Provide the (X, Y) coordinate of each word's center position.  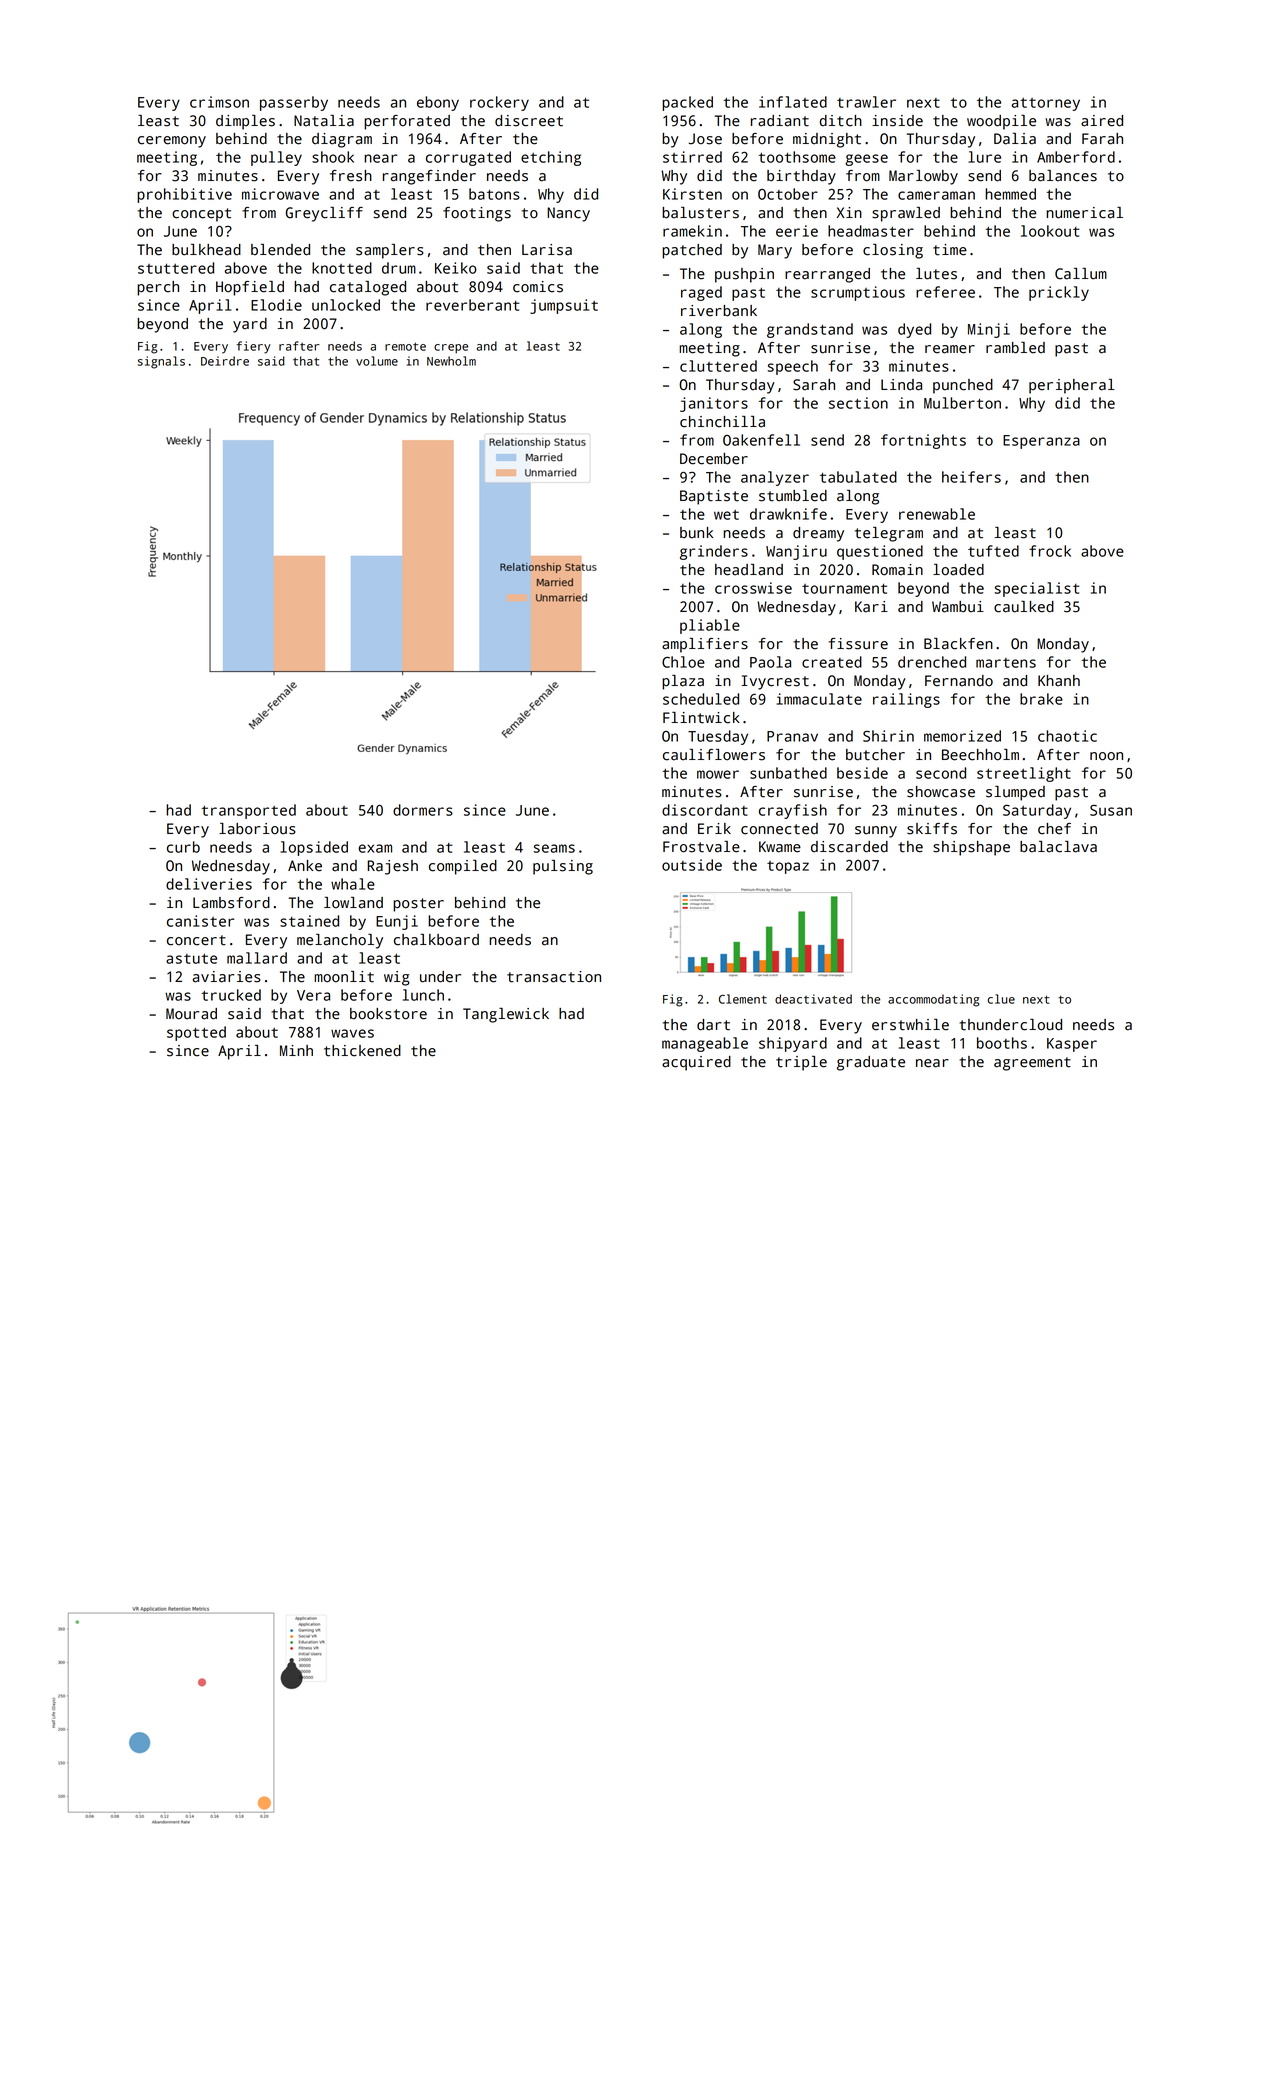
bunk (696, 533)
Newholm (451, 361)
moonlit (344, 977)
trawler (866, 102)
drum (399, 268)
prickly (1059, 293)
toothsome (797, 157)
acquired (696, 1063)
